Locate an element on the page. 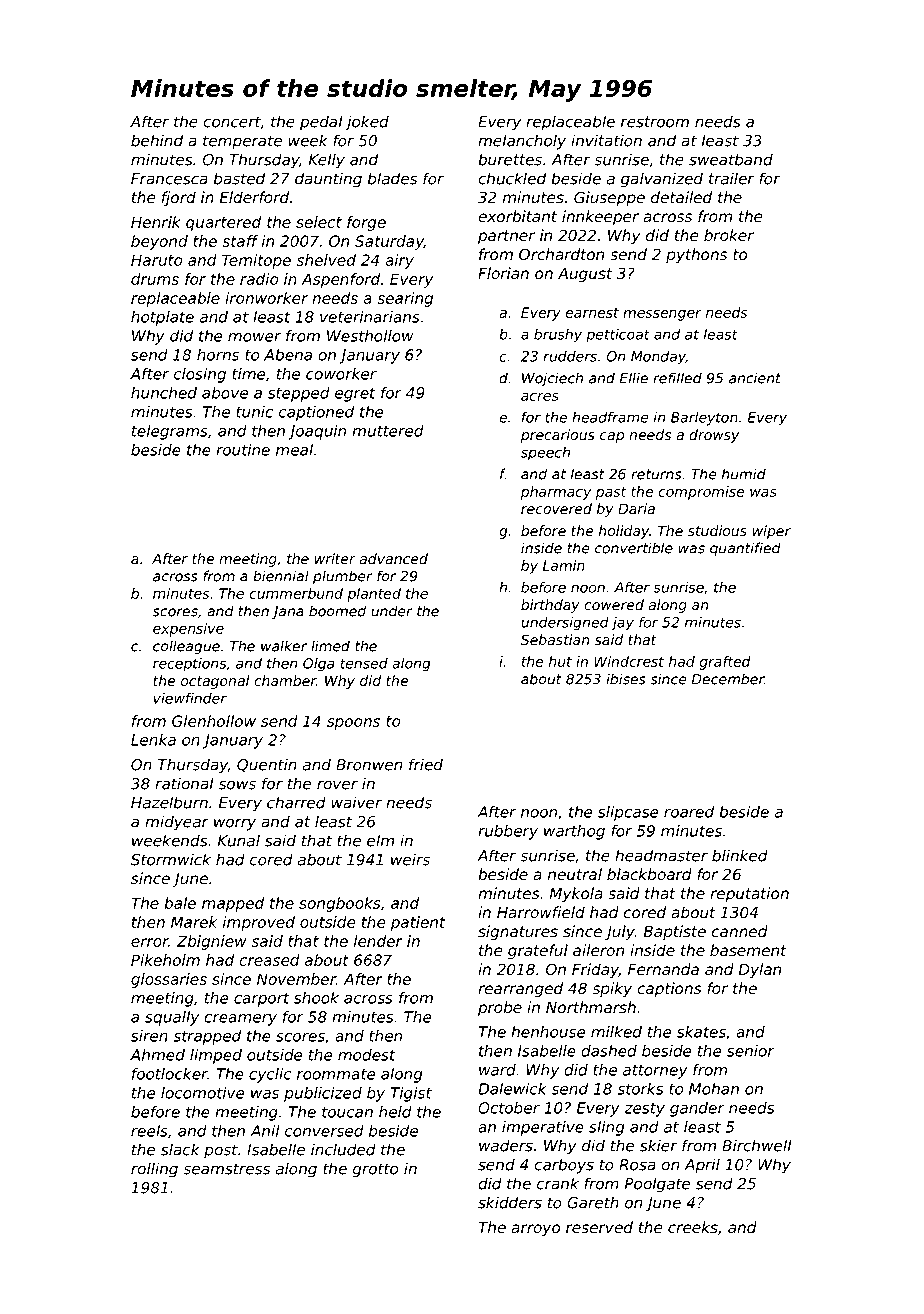  blackboard is located at coordinates (649, 874).
